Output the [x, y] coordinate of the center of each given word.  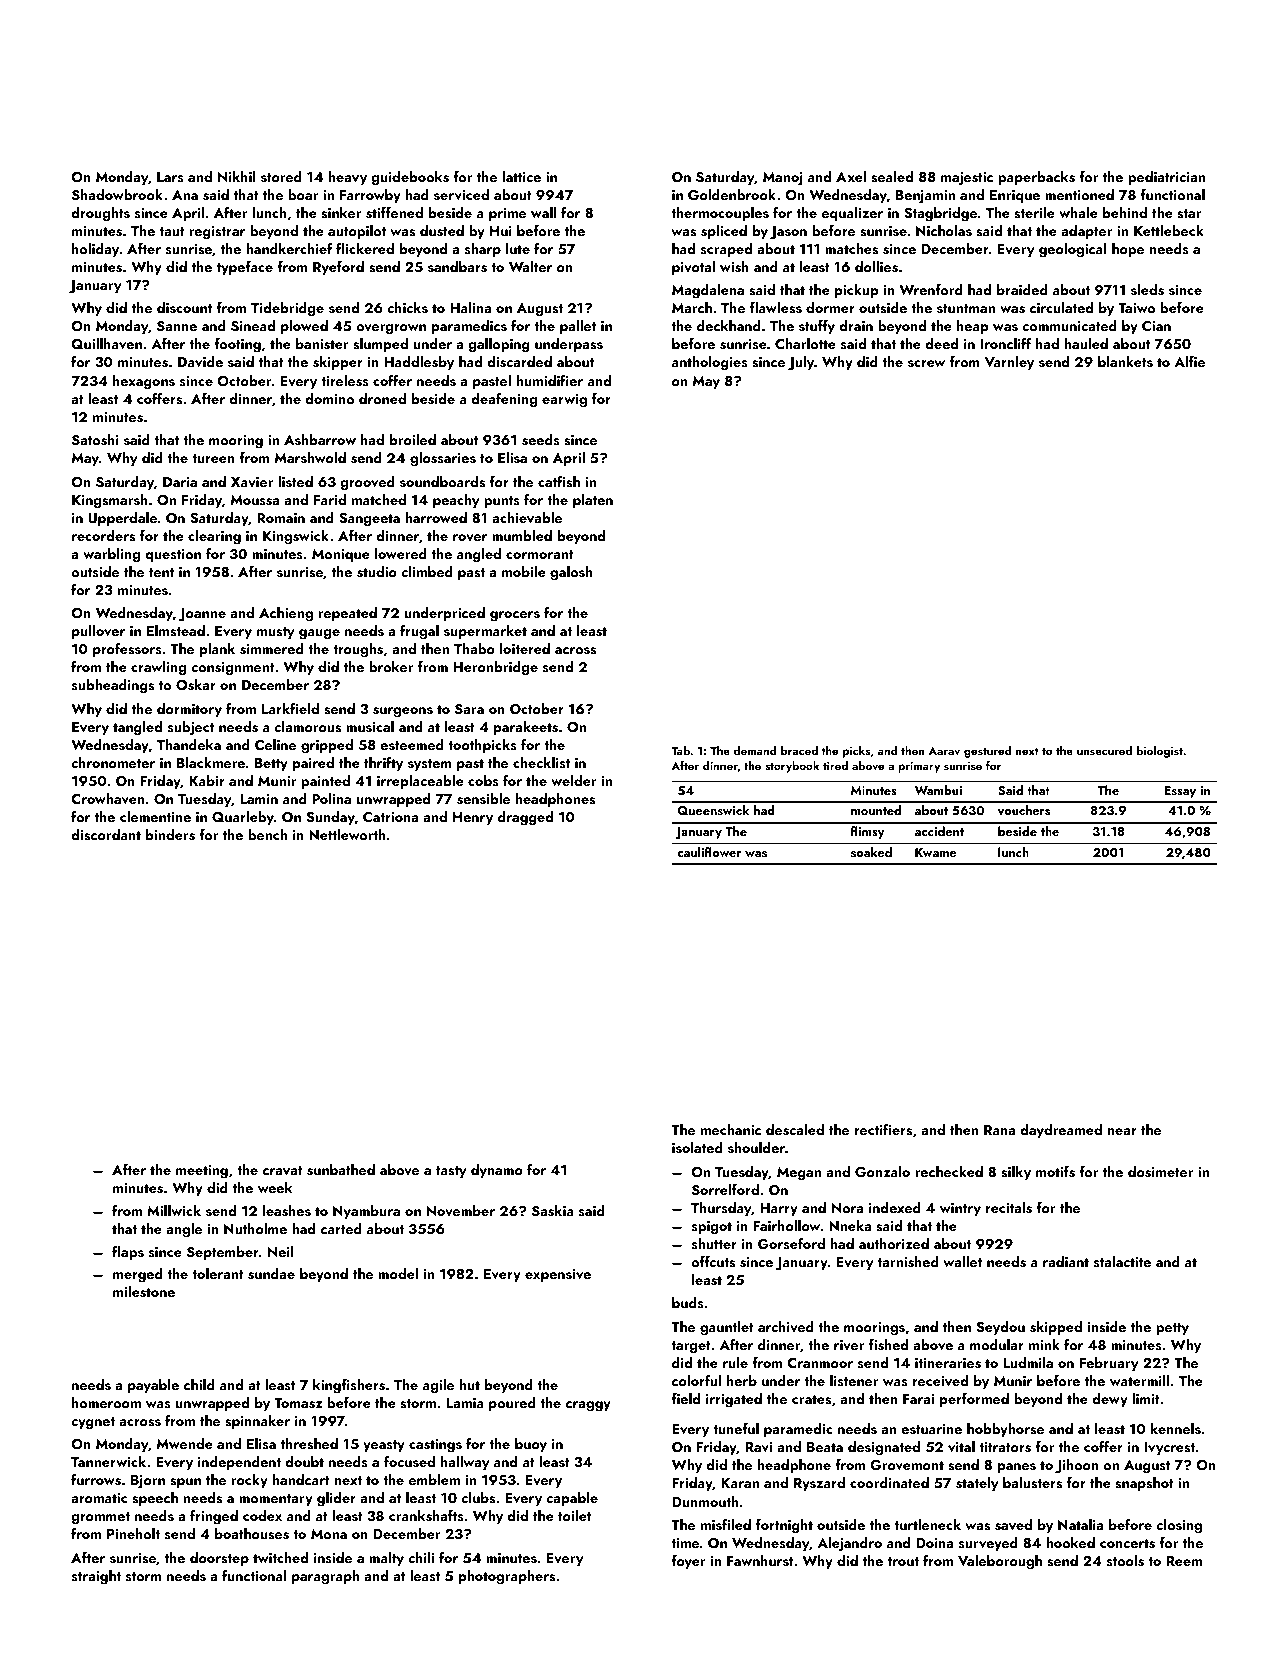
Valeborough [1000, 1562]
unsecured [1104, 750]
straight [96, 1577]
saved [1013, 1525]
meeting [202, 1172]
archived [786, 1326]
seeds [541, 440]
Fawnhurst [760, 1560]
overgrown [391, 329]
